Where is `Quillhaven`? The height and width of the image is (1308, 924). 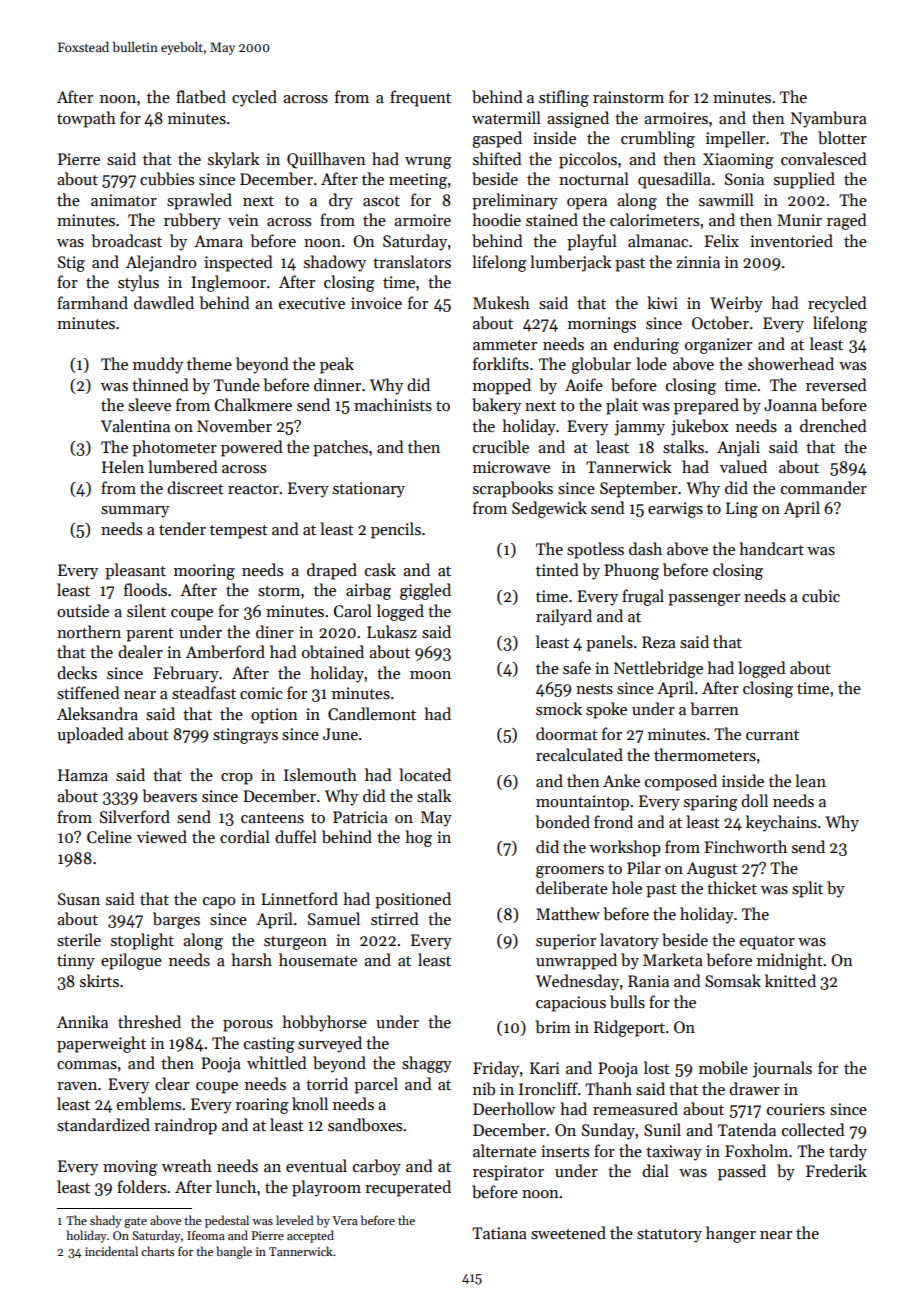 Quillhaven is located at coordinates (326, 160).
